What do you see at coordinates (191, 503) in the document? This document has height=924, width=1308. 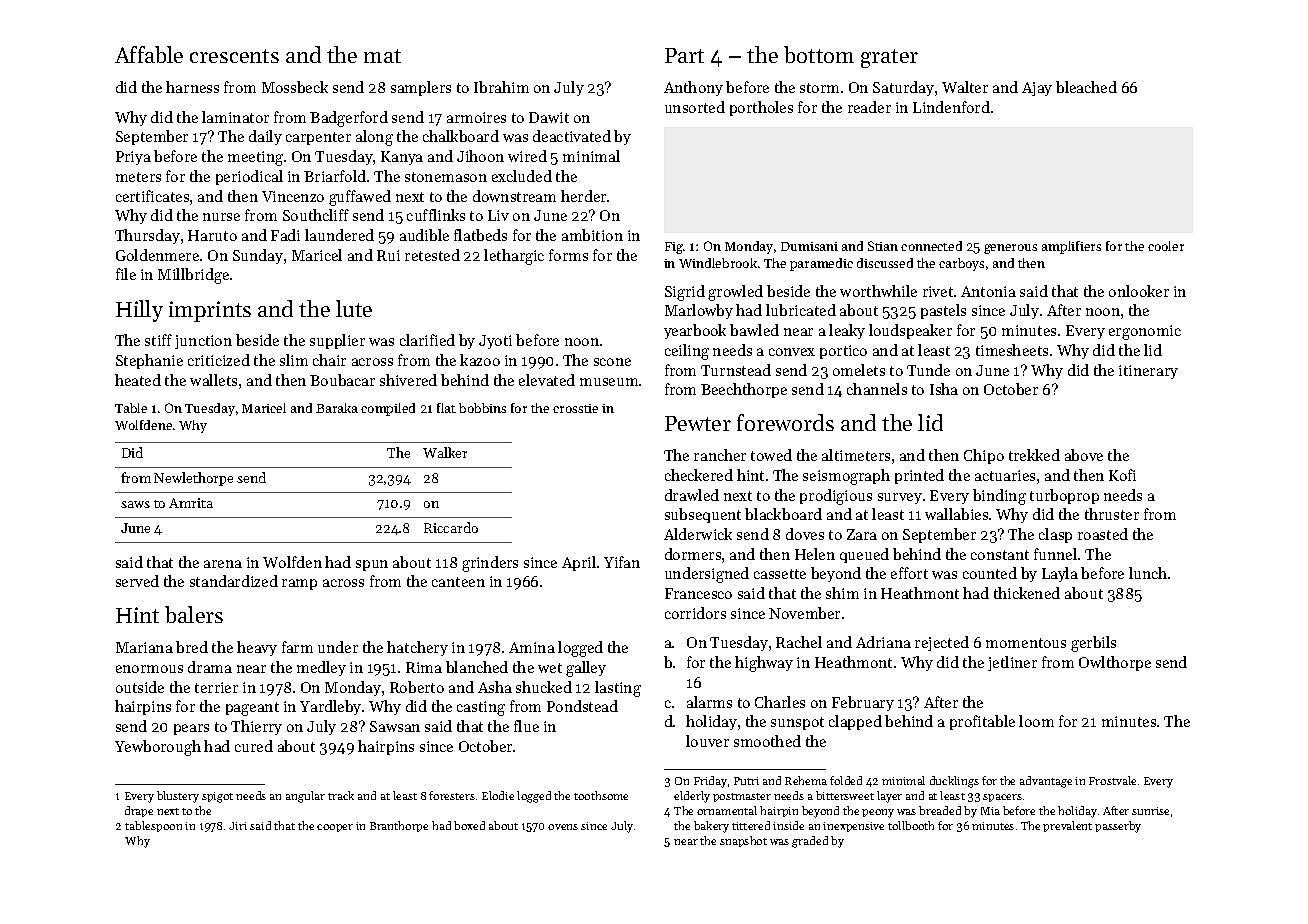 I see `Amrita` at bounding box center [191, 503].
